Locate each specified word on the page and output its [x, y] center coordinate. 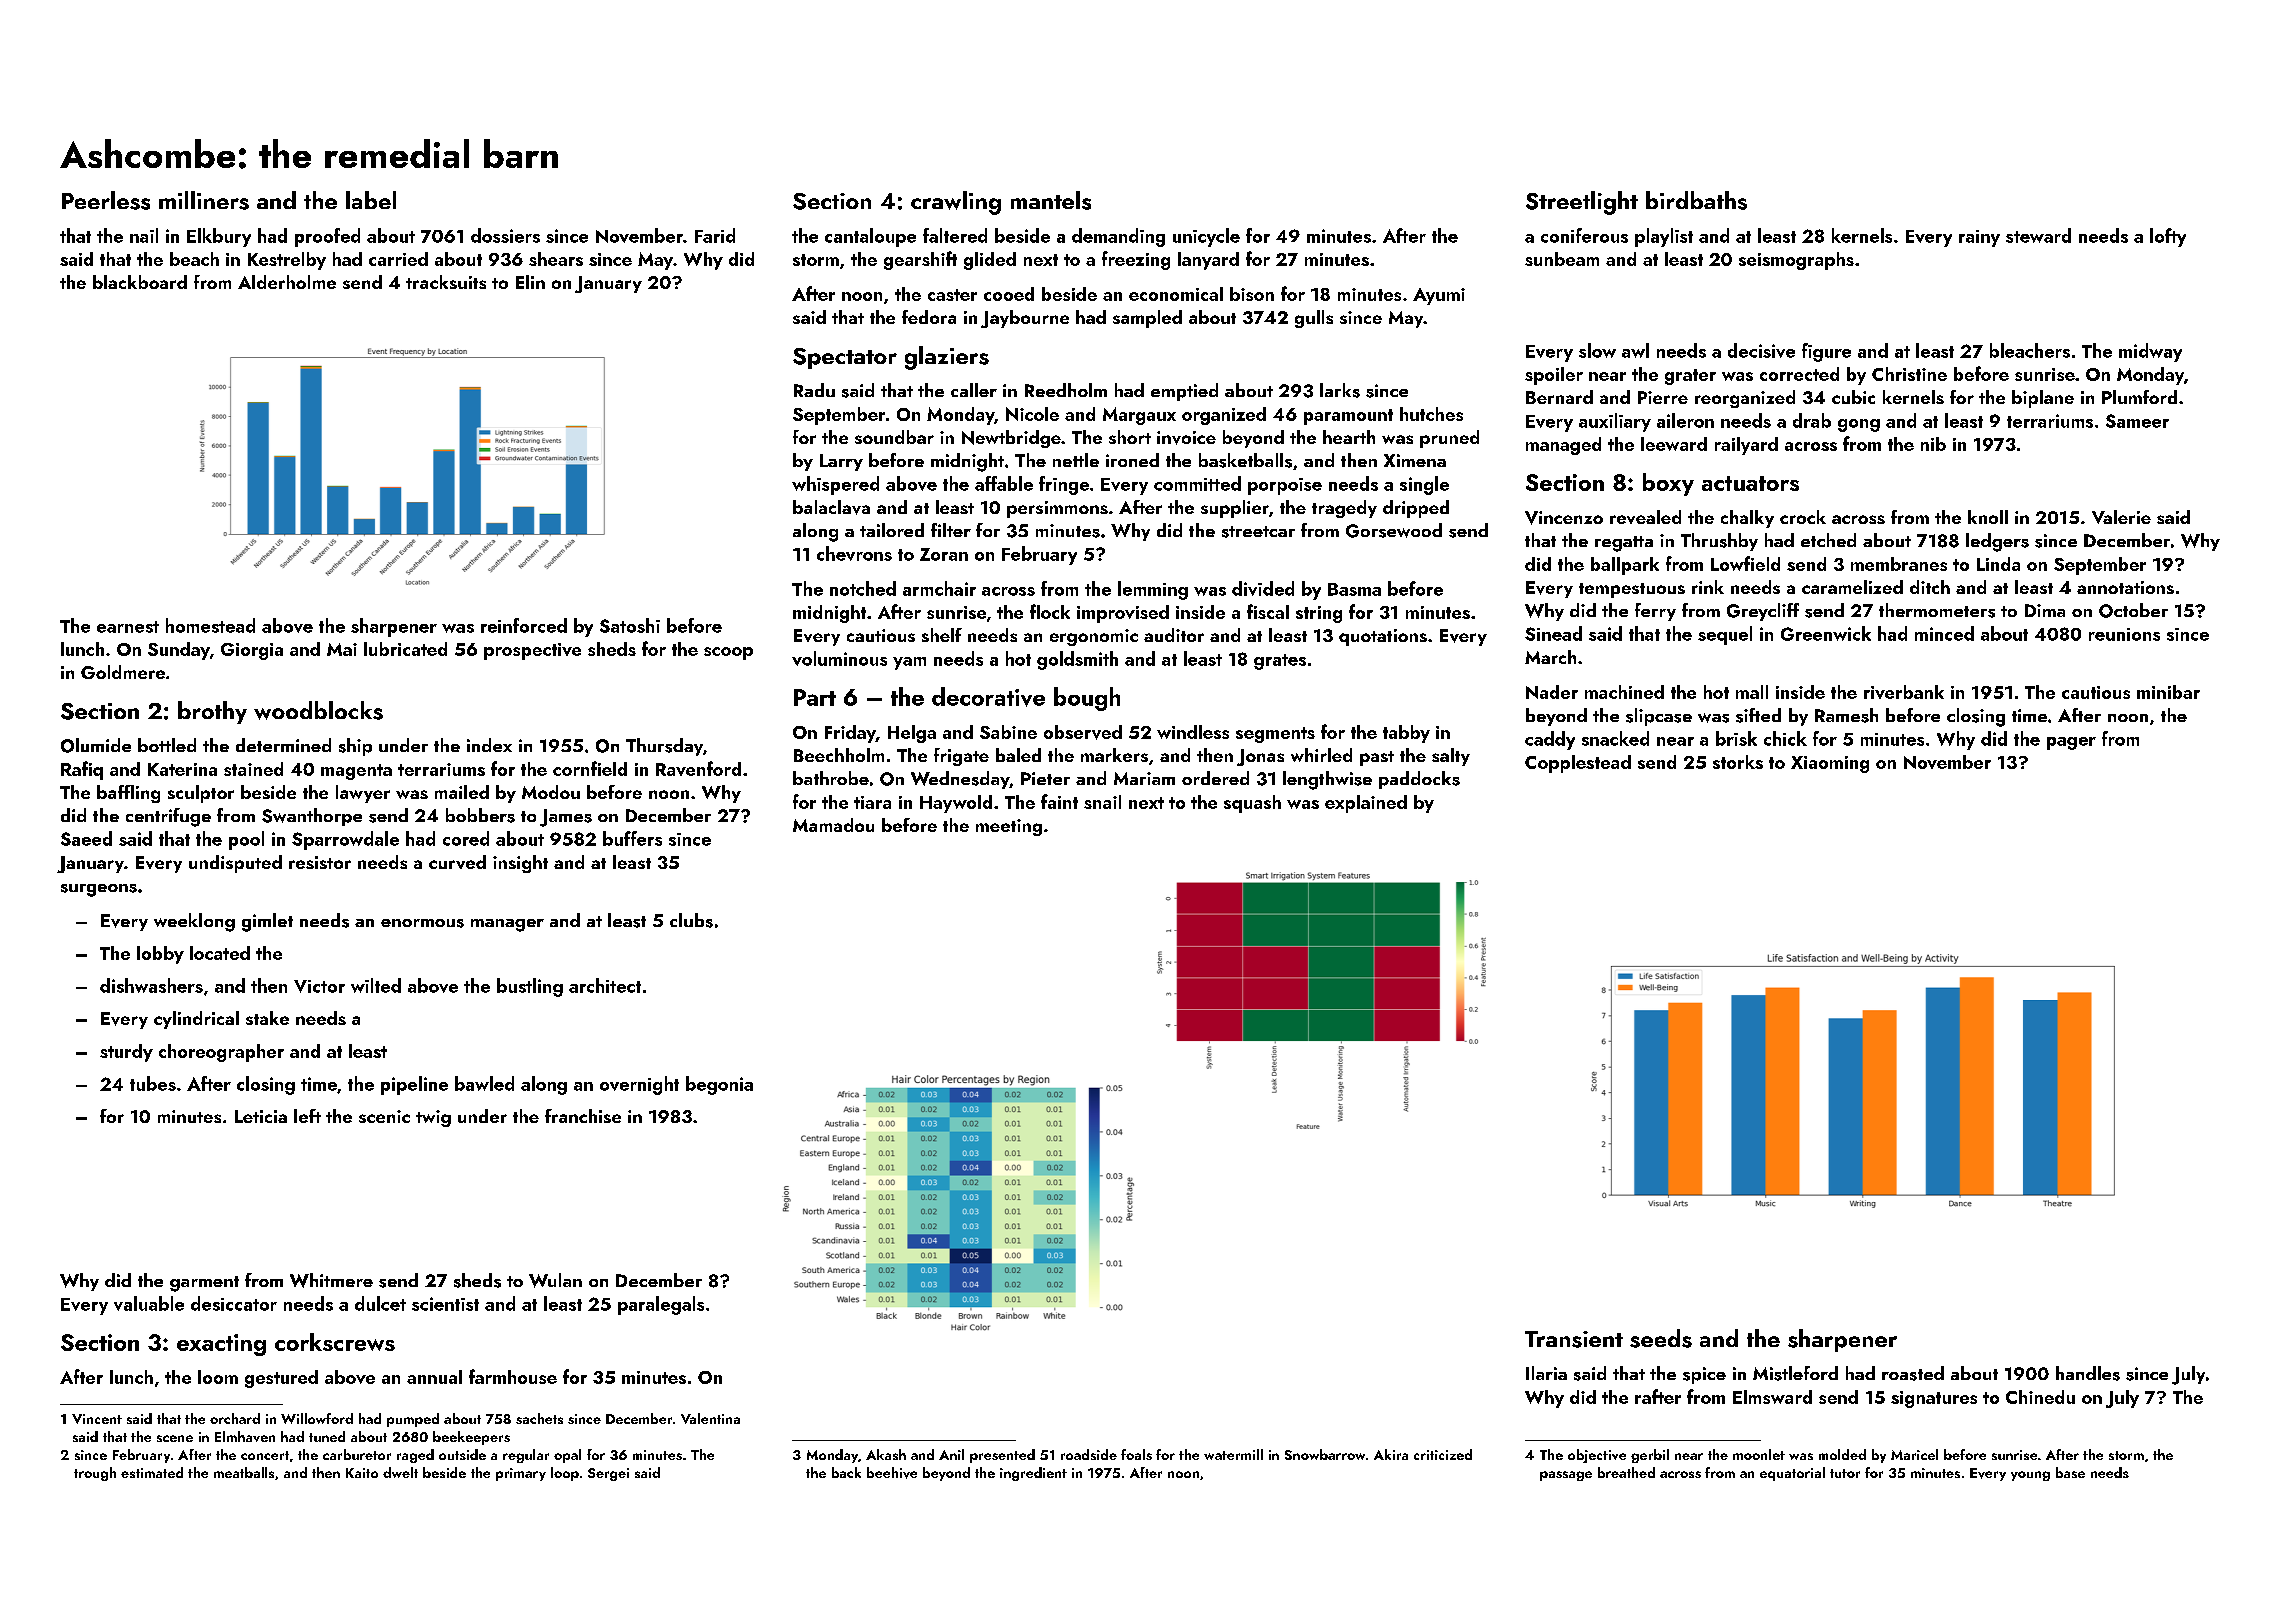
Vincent [97, 1419]
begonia [719, 1085]
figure [1826, 352]
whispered [835, 485]
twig [433, 1118]
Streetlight [1582, 203]
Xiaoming [1830, 764]
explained [1366, 804]
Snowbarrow [1325, 1454]
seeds [1661, 1338]
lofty [2168, 237]
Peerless [106, 200]
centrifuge [168, 817]
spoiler [1554, 376]
